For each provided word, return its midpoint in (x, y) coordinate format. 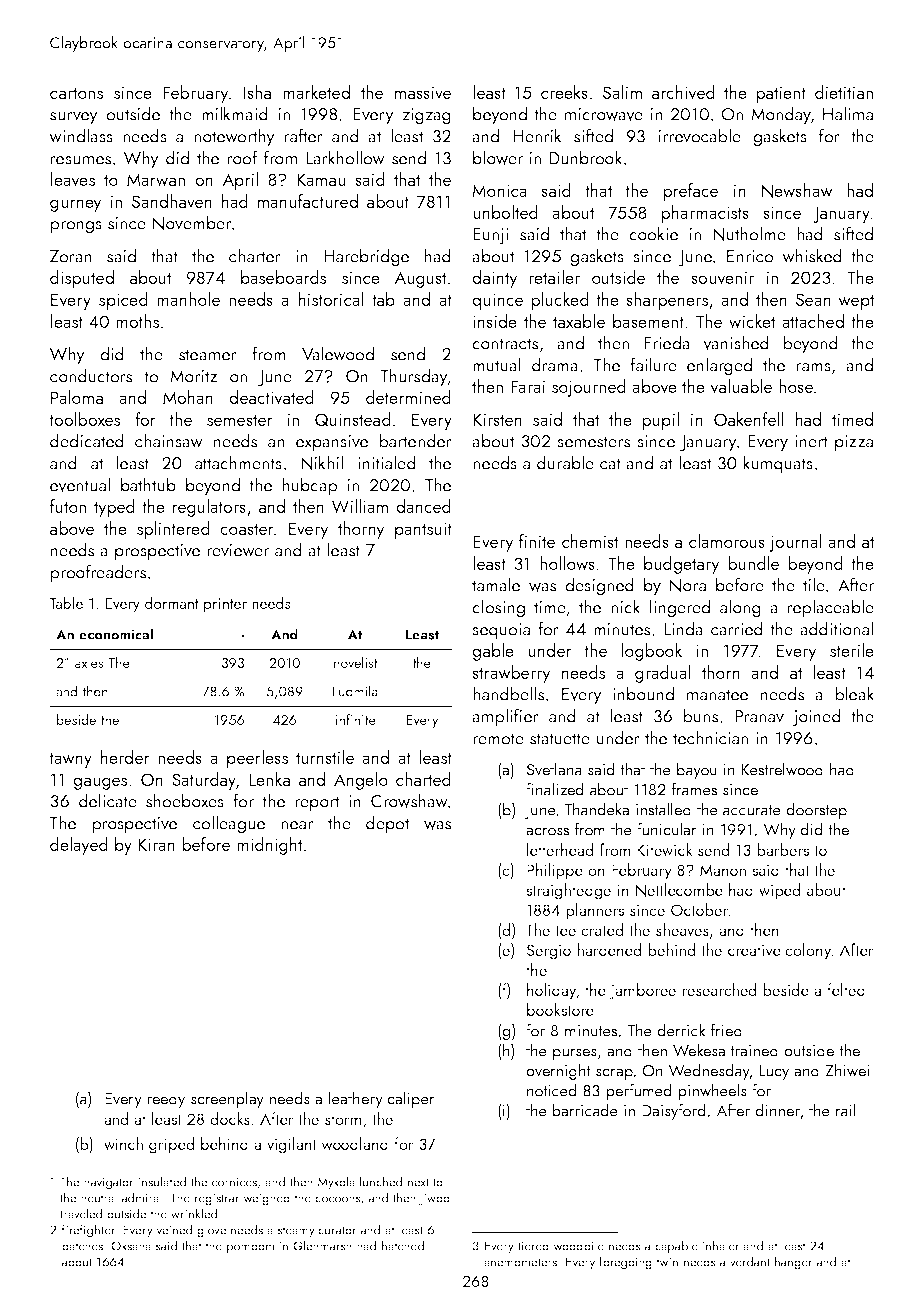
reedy (166, 1099)
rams (813, 367)
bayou (697, 770)
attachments (238, 462)
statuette (560, 739)
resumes (81, 160)
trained (754, 1050)
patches (82, 1246)
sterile (852, 650)
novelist (356, 663)
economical (116, 634)
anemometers (520, 1262)
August (420, 279)
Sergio (548, 952)
